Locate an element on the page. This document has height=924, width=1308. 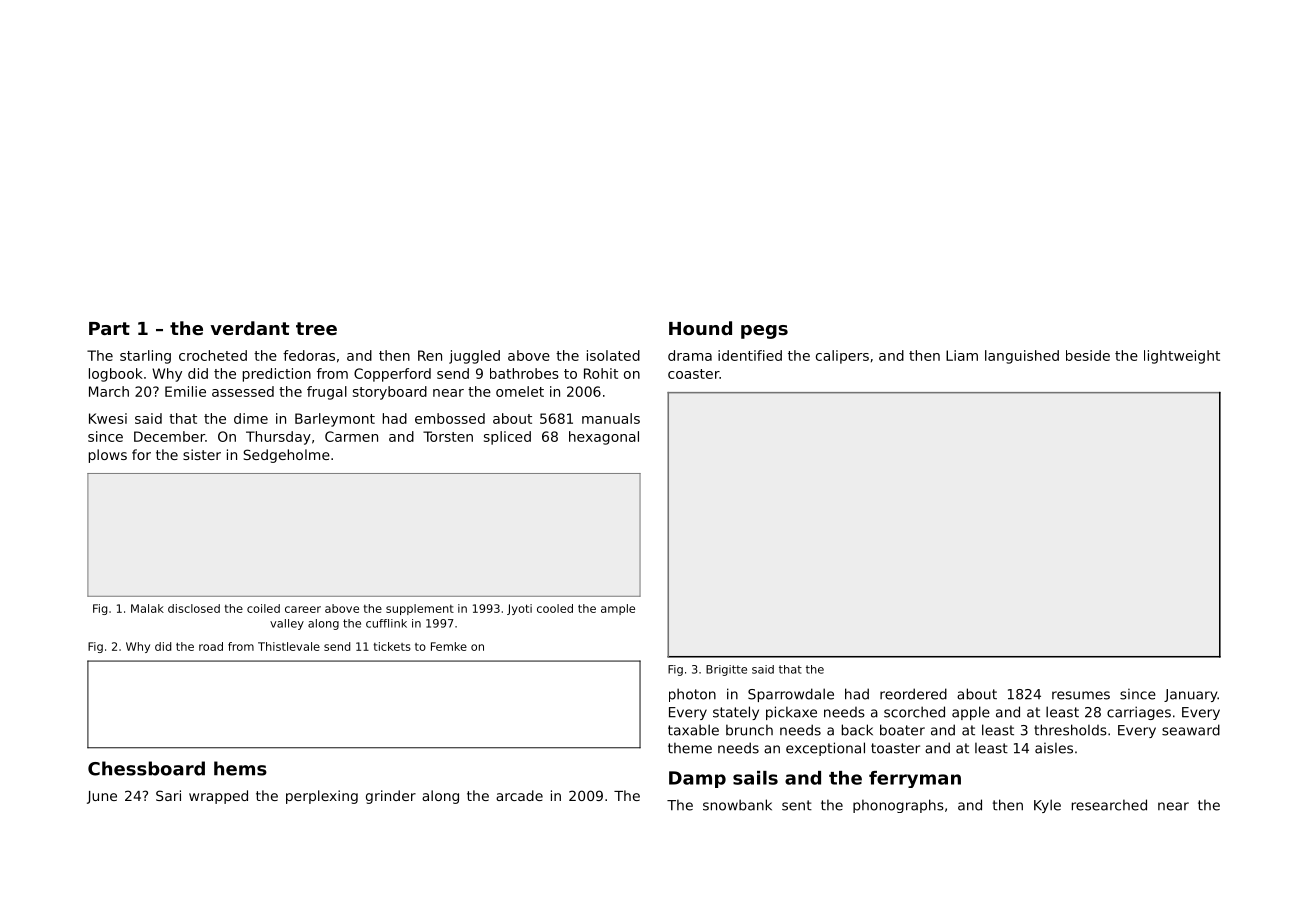
Thistlevale is located at coordinates (289, 646).
